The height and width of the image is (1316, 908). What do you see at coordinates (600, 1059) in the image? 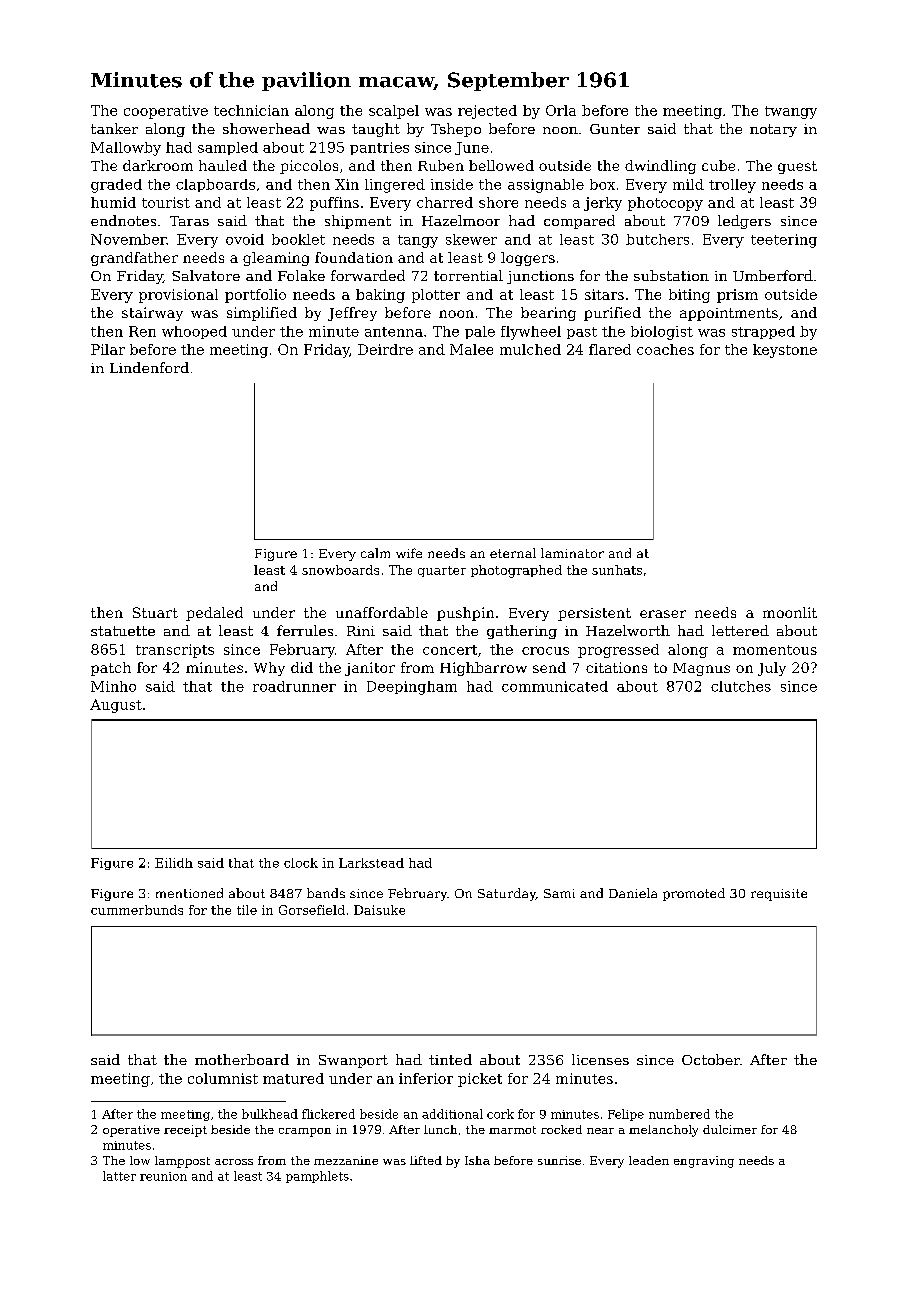
I see `licenses` at bounding box center [600, 1059].
